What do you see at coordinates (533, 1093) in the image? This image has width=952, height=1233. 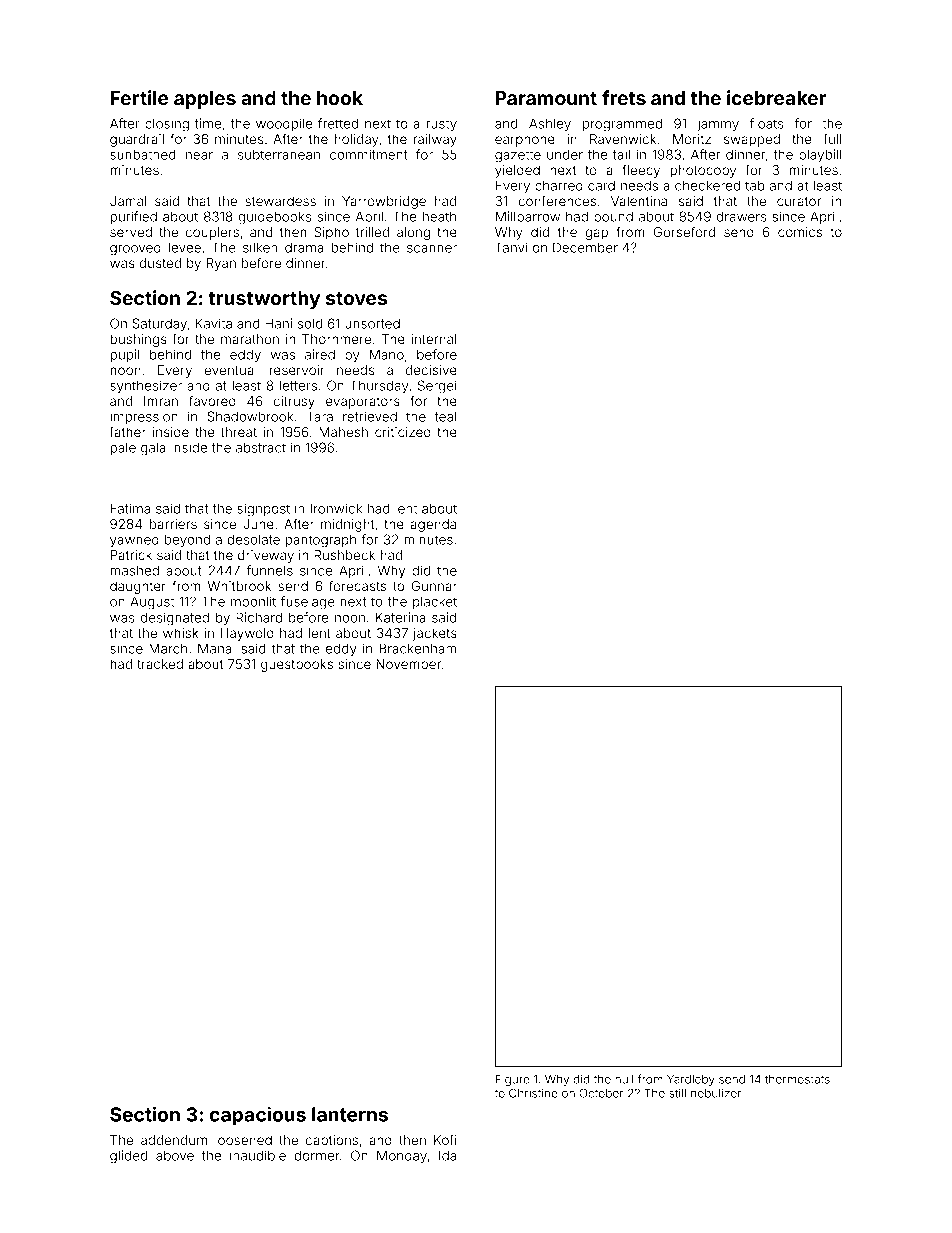 I see `Christine` at bounding box center [533, 1093].
